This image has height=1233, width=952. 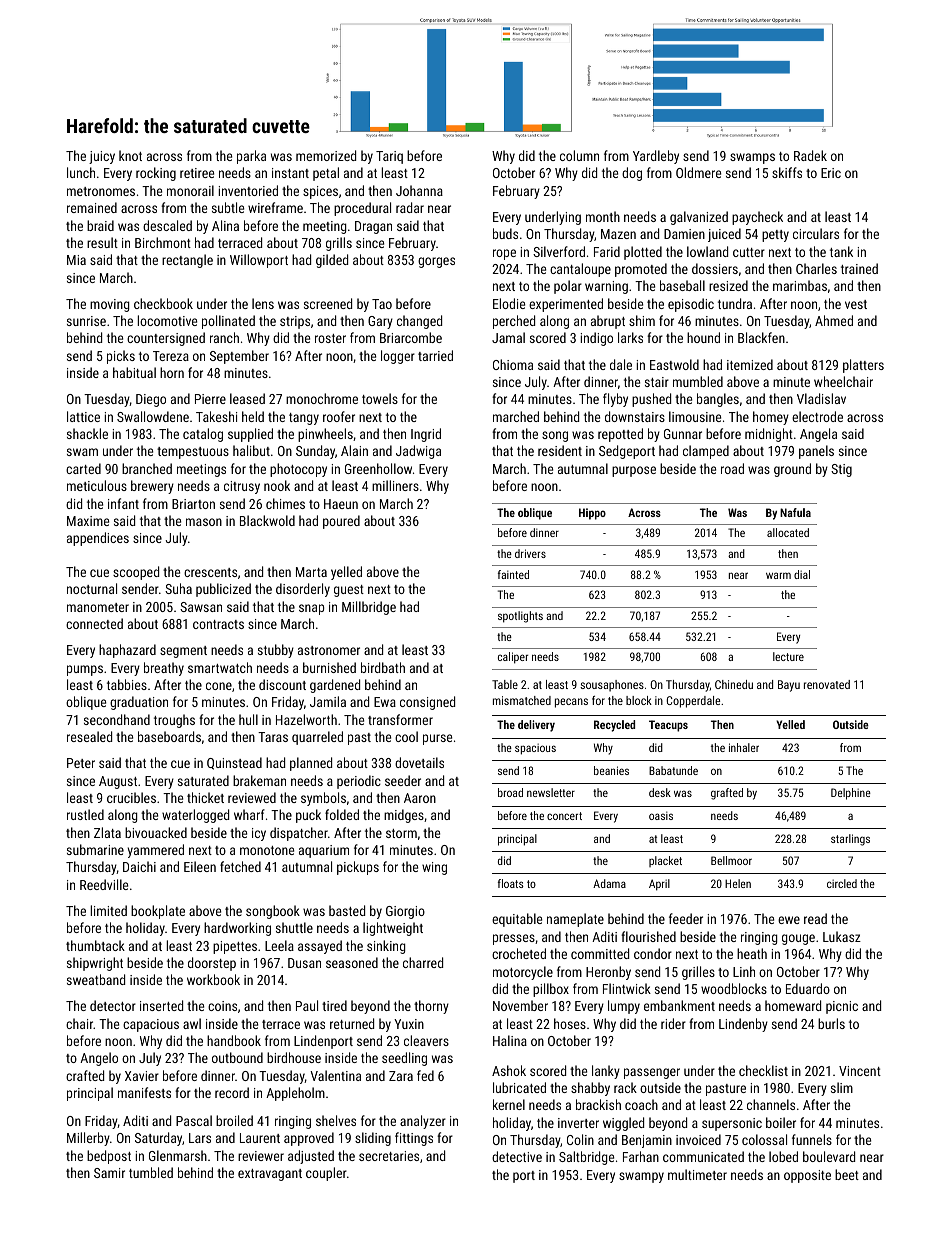 I want to click on Tariq, so click(x=389, y=157).
